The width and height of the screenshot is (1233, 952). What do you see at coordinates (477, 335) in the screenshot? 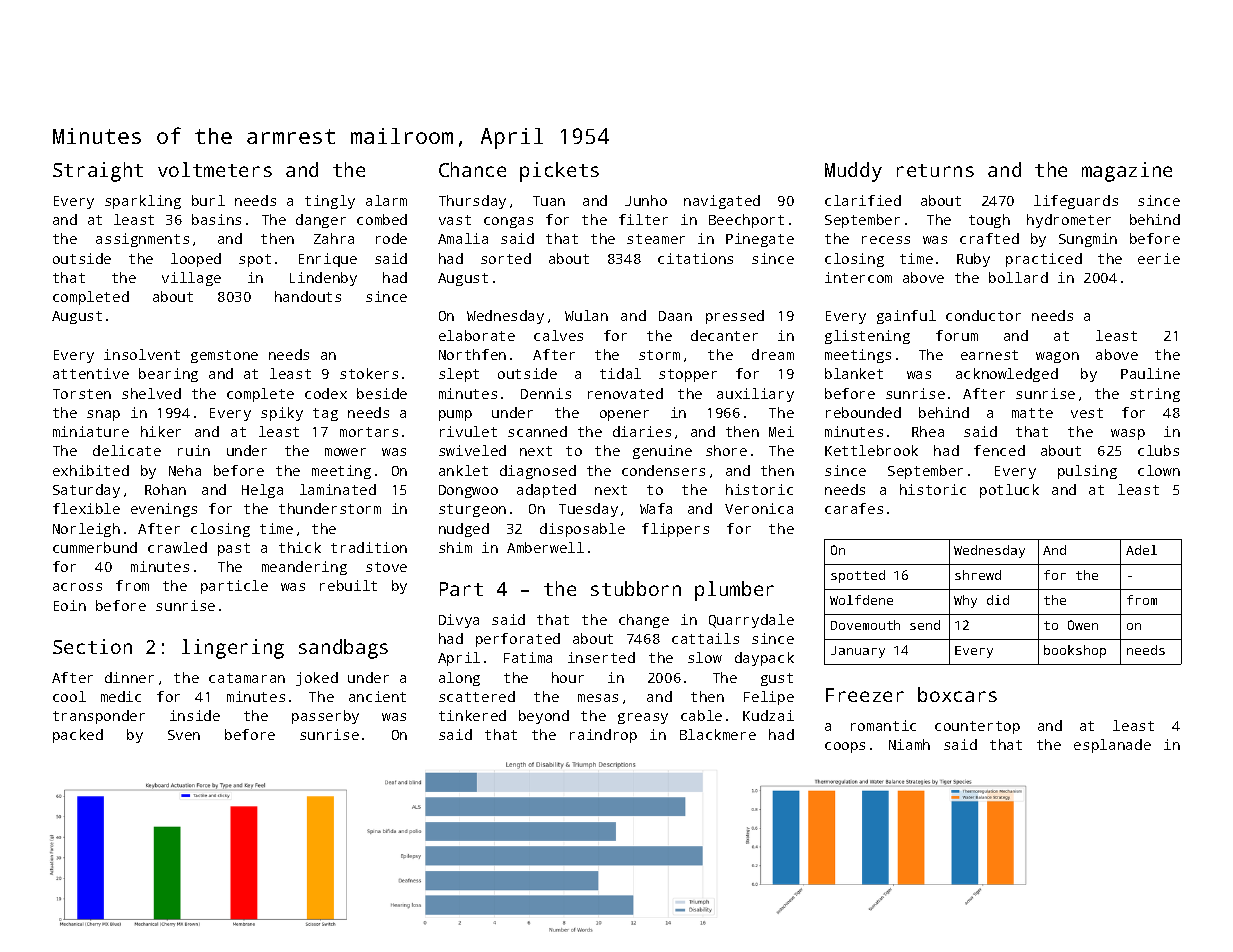
I see `elaborate` at bounding box center [477, 335].
